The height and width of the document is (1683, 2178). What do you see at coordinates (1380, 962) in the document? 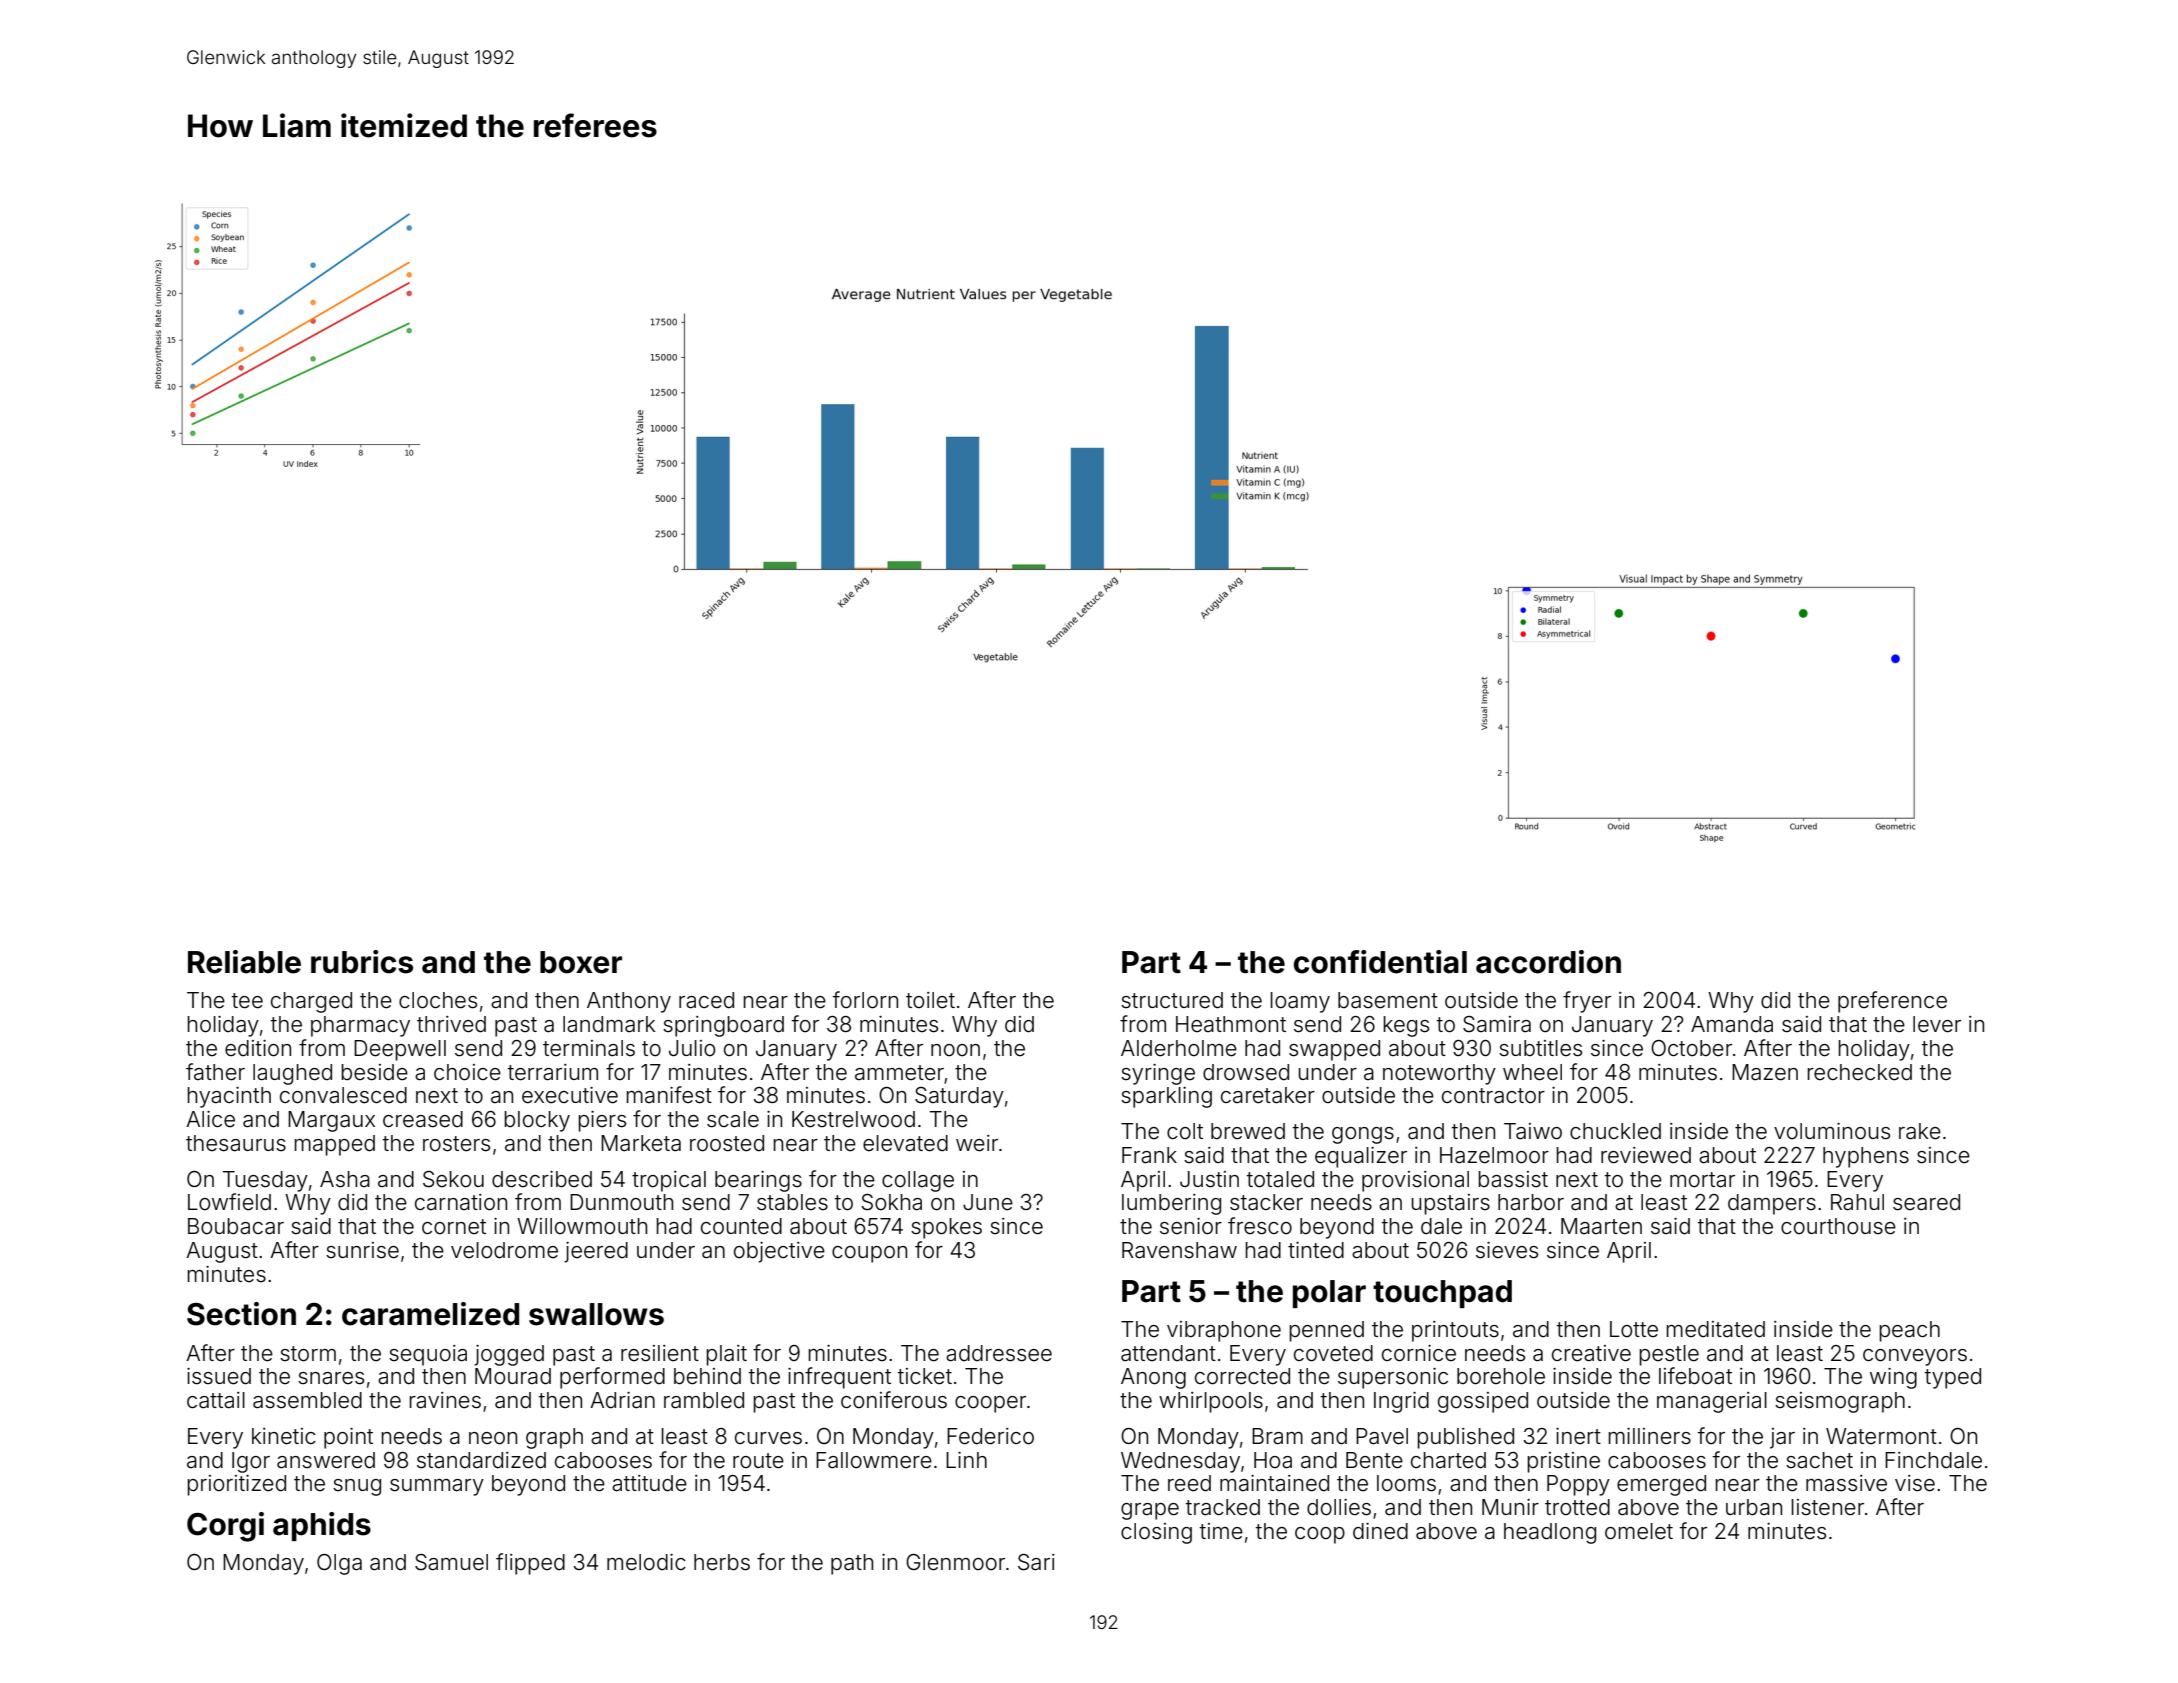
I see `confidential` at bounding box center [1380, 962].
